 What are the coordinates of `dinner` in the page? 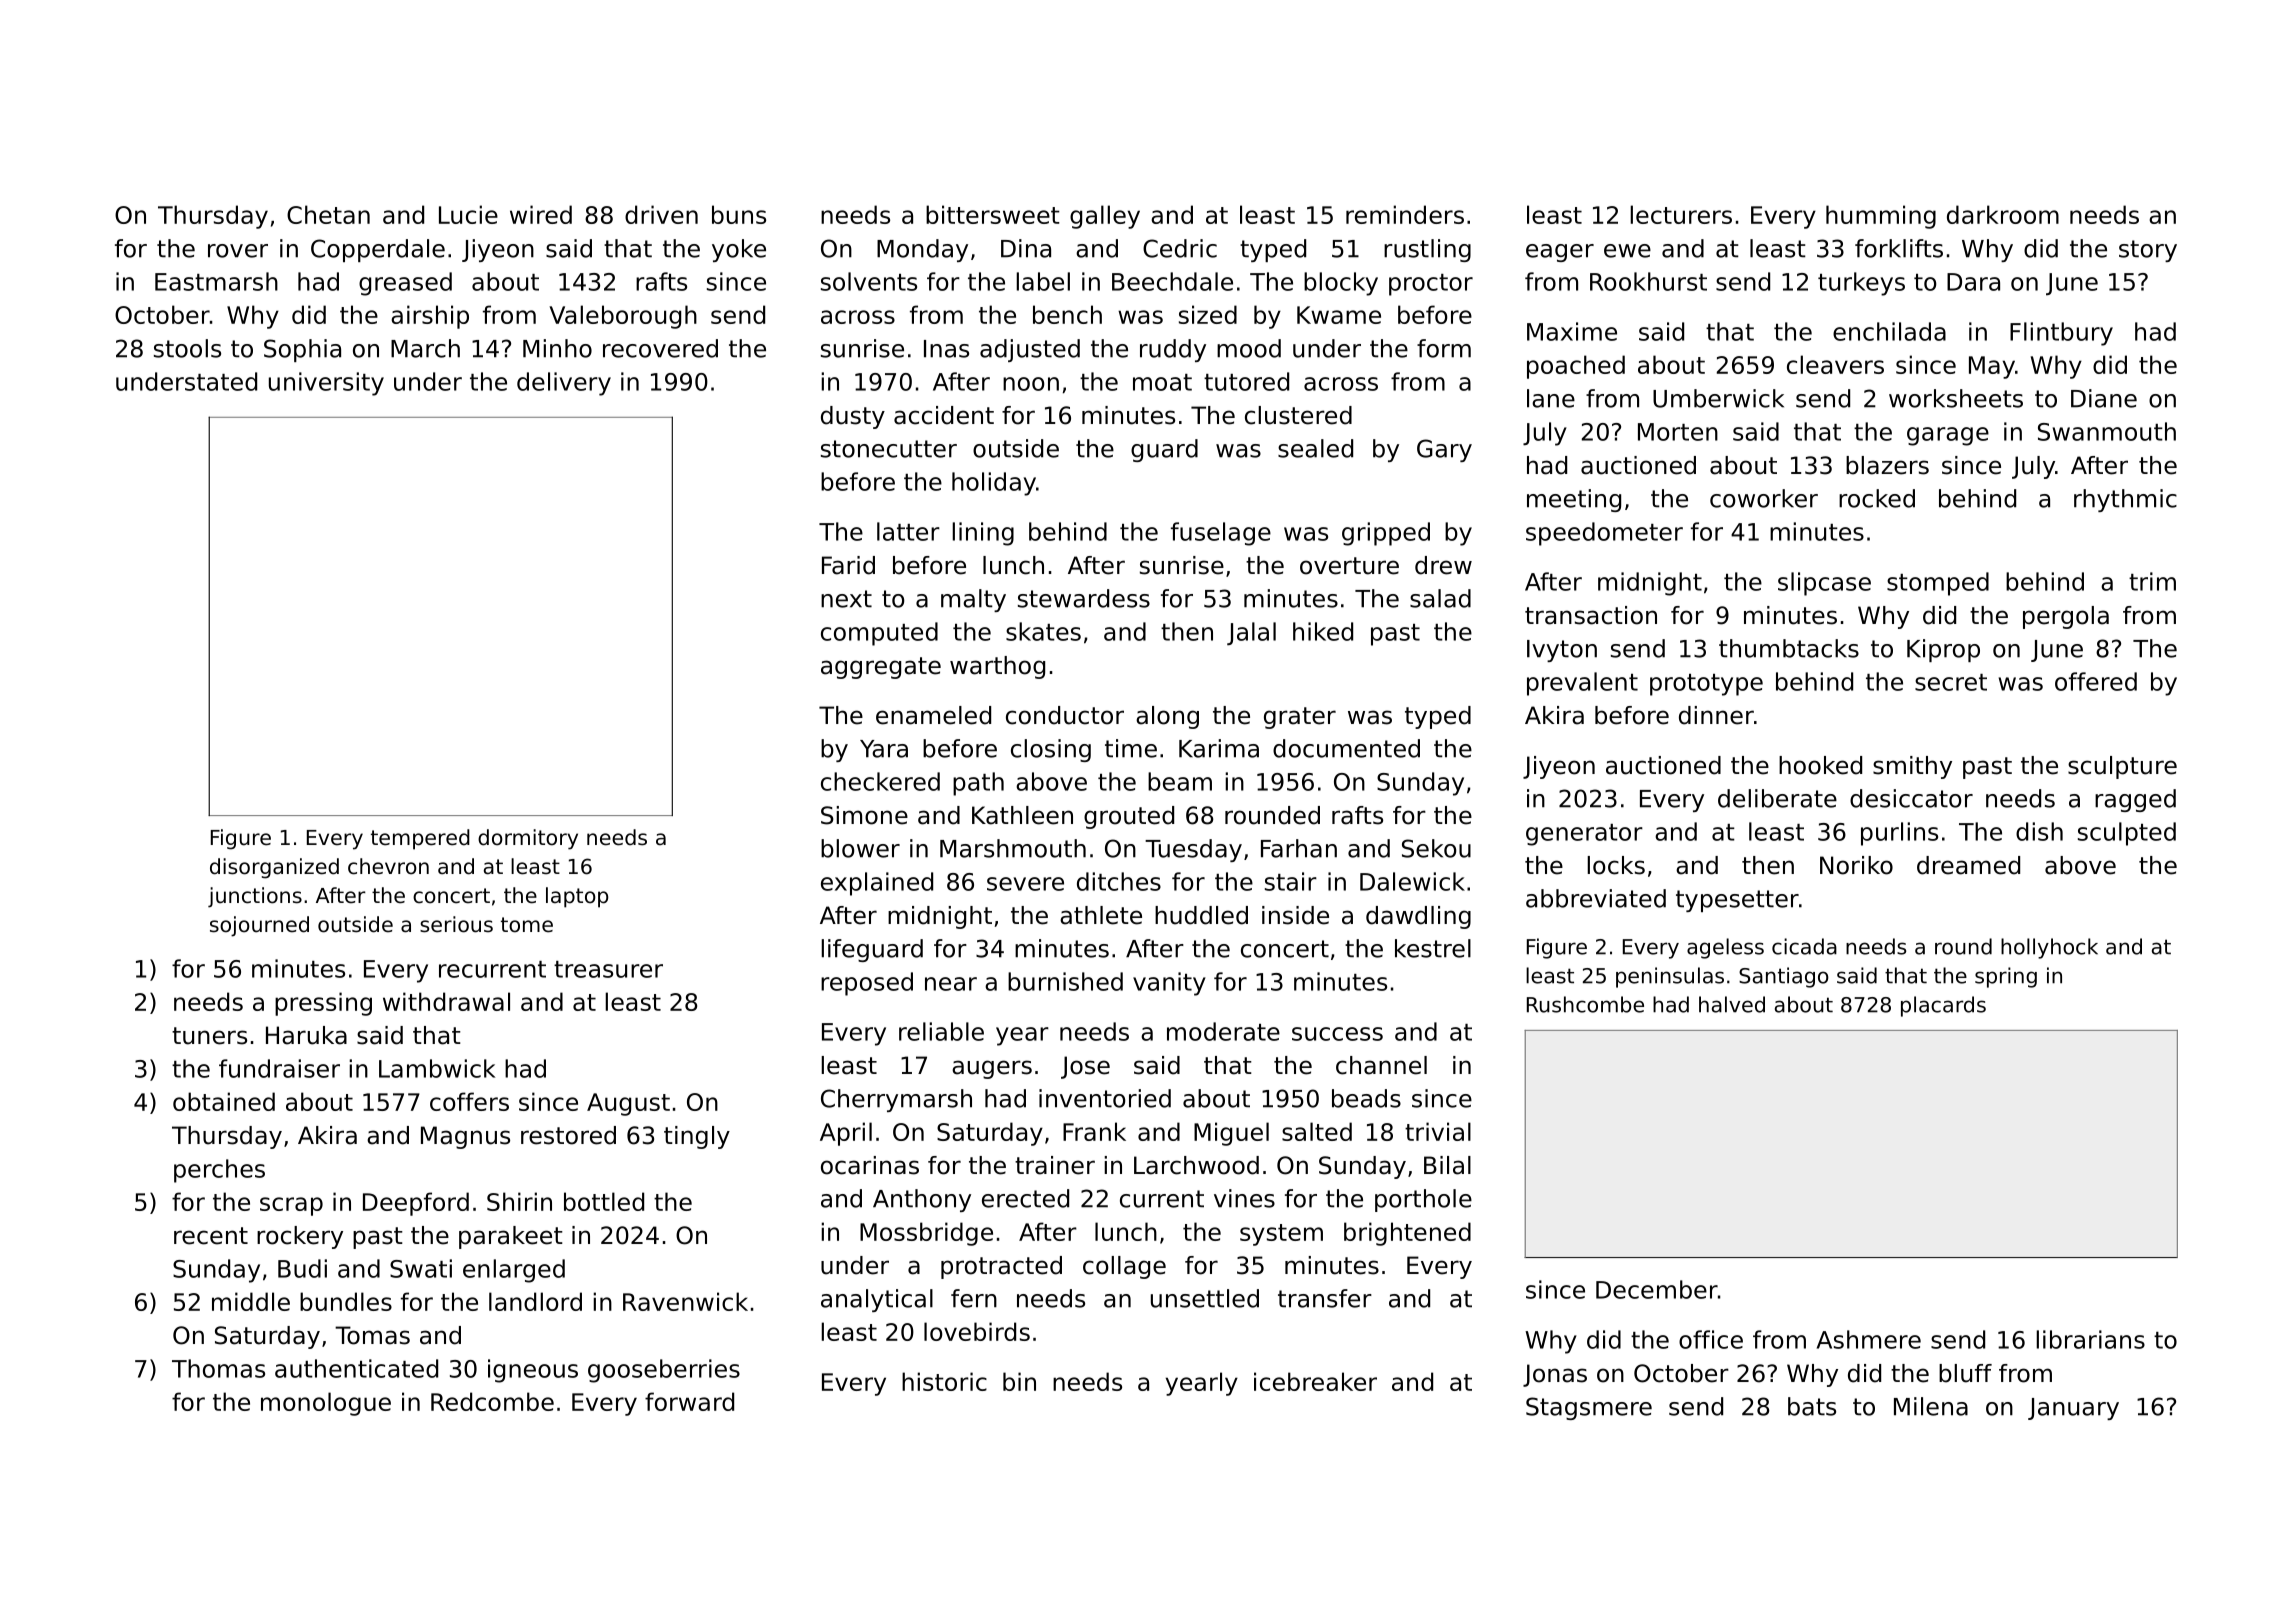 It's located at (1716, 715).
